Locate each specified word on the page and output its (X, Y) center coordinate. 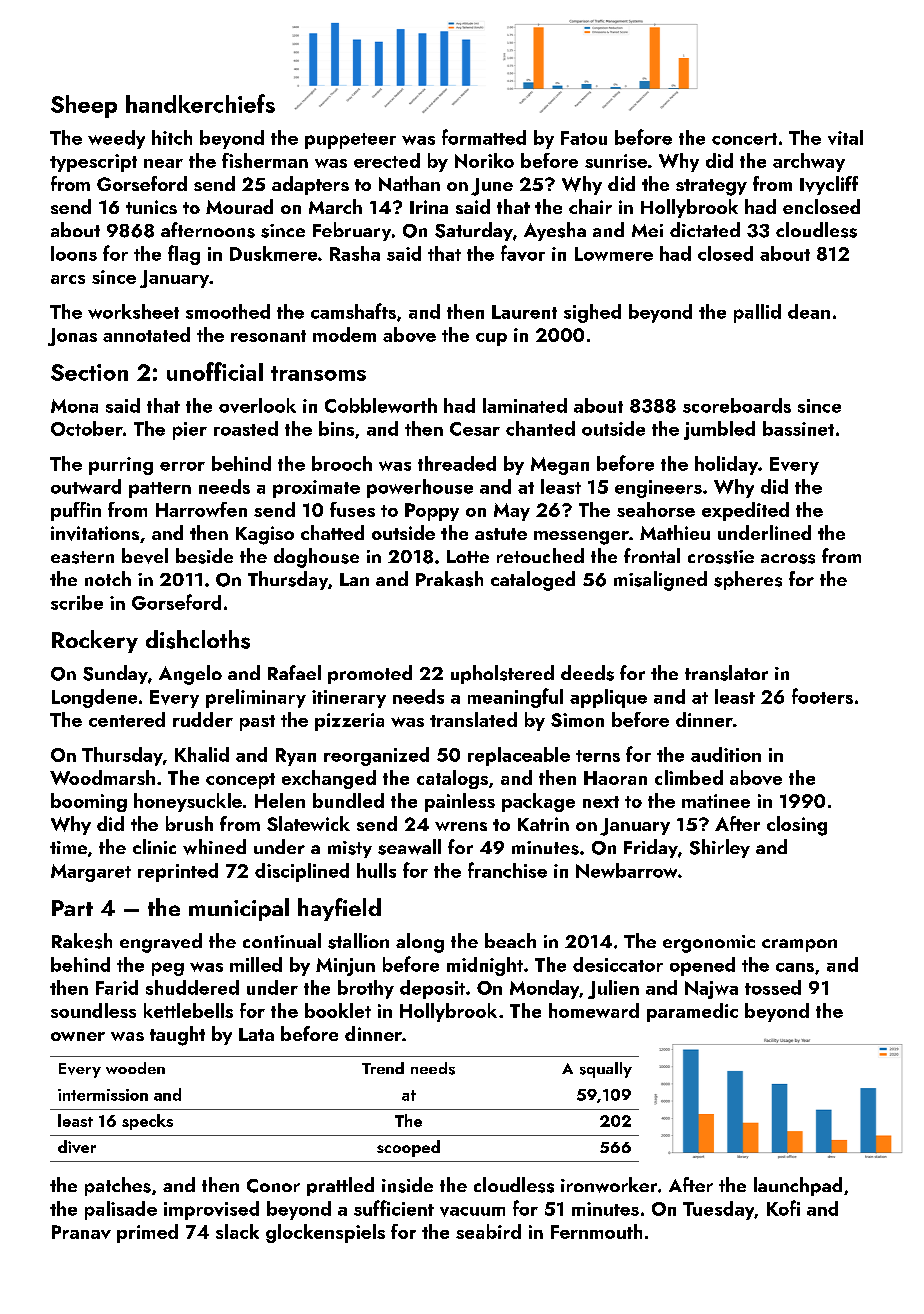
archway (809, 162)
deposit (432, 989)
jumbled (719, 430)
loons (74, 253)
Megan (560, 466)
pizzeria (349, 722)
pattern (160, 490)
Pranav (81, 1232)
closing (797, 826)
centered (127, 719)
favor (523, 253)
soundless (93, 1010)
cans (795, 967)
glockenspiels (325, 1233)
